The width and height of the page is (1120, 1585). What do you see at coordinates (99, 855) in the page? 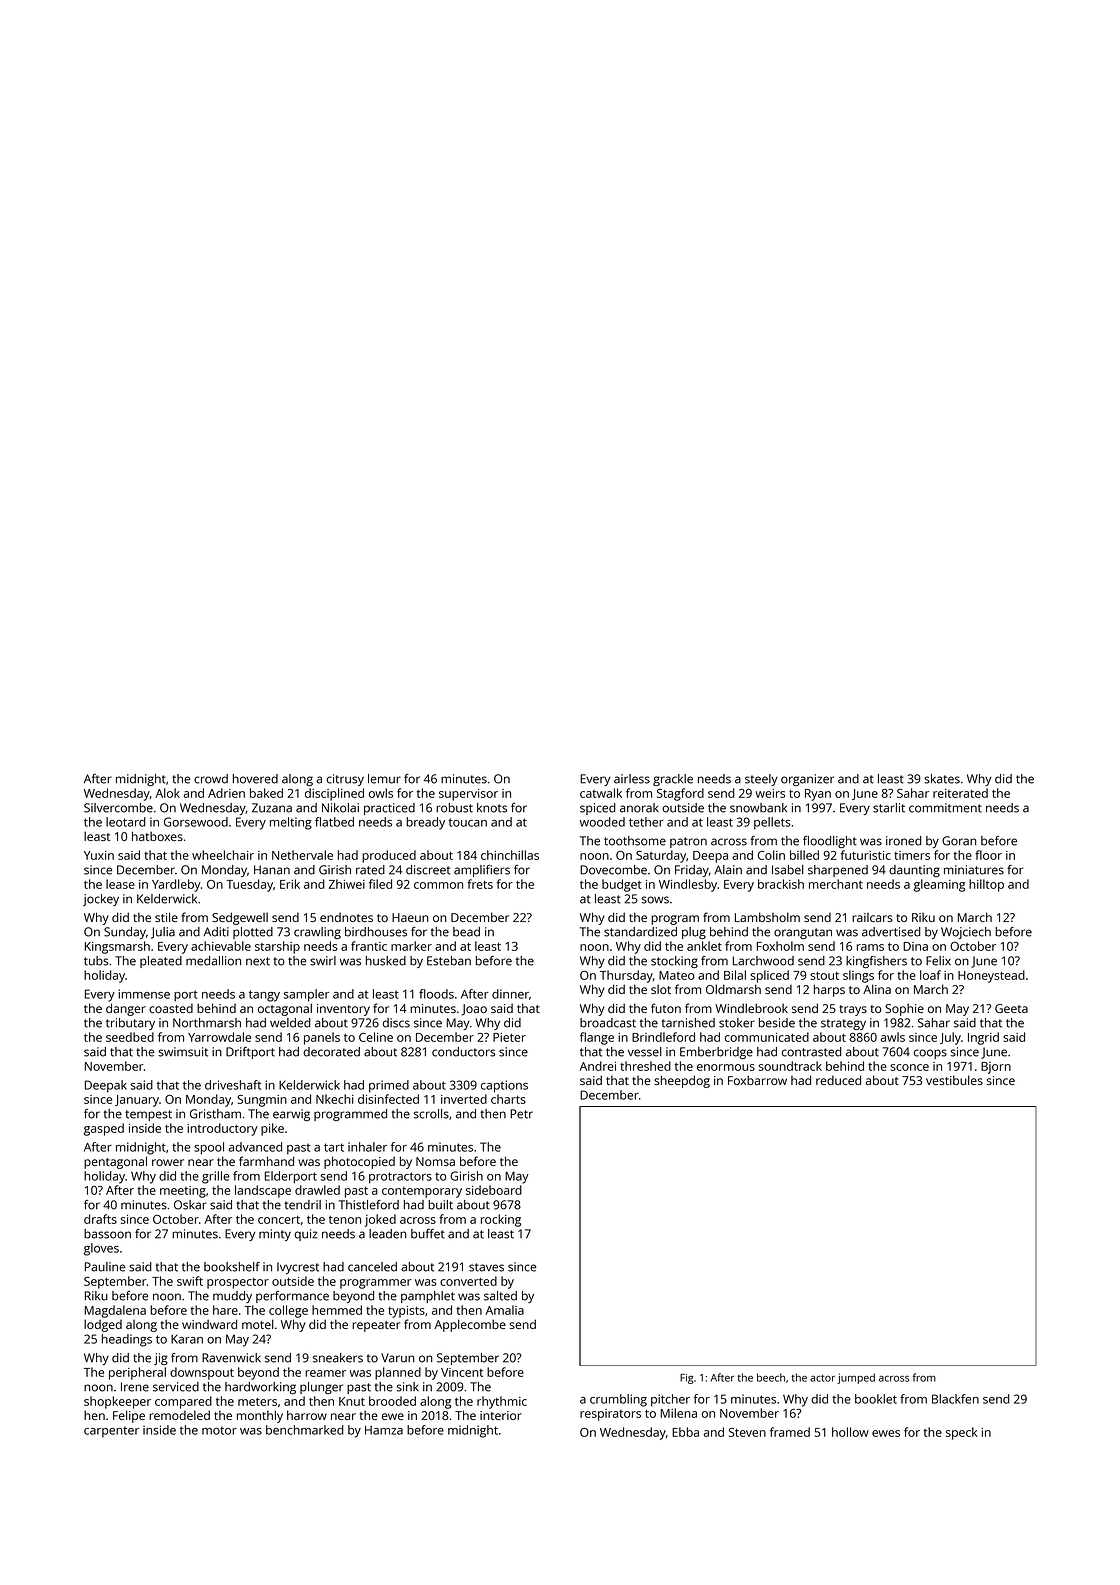
I see `Yuxin` at bounding box center [99, 855].
